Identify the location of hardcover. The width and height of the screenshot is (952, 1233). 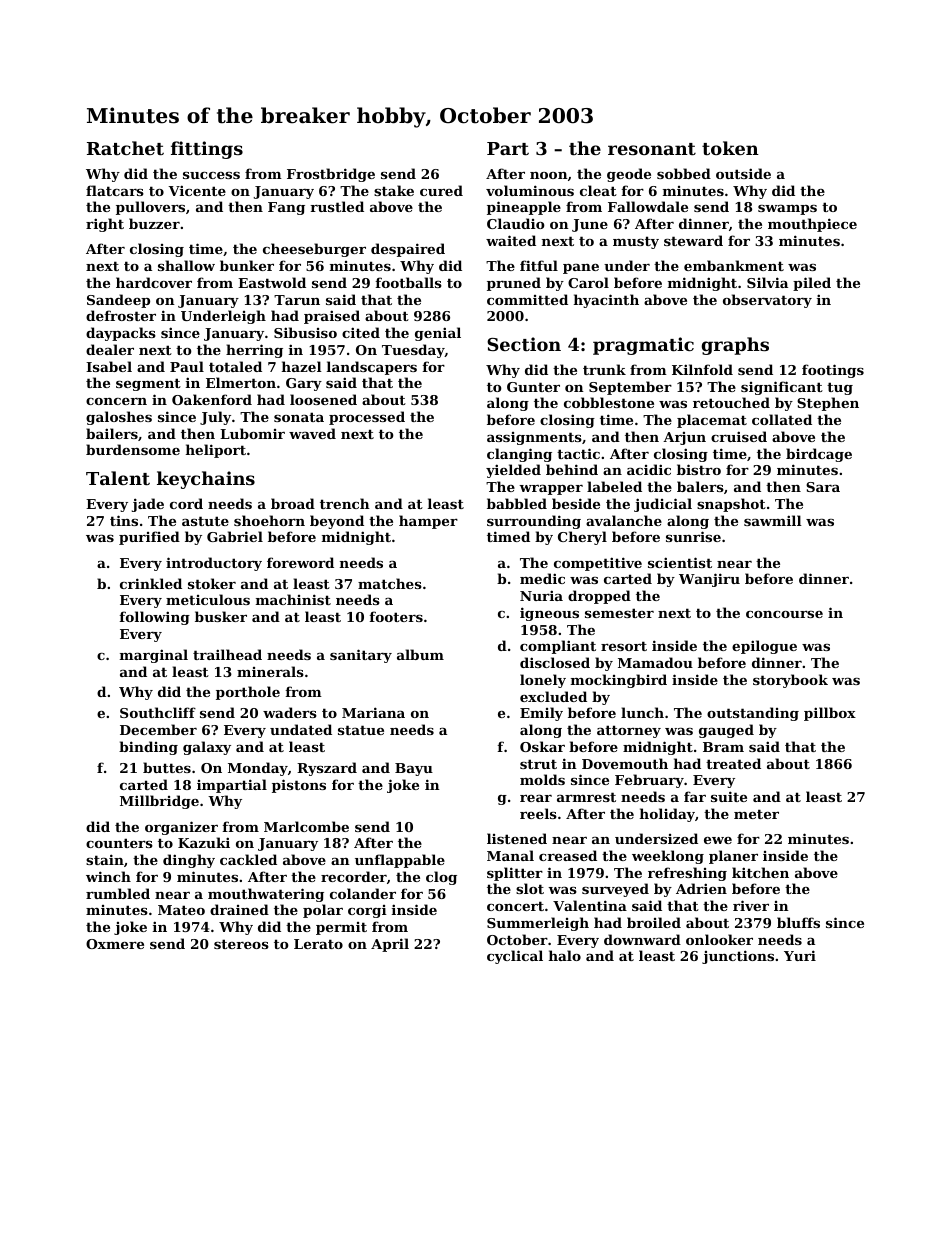
(154, 282).
